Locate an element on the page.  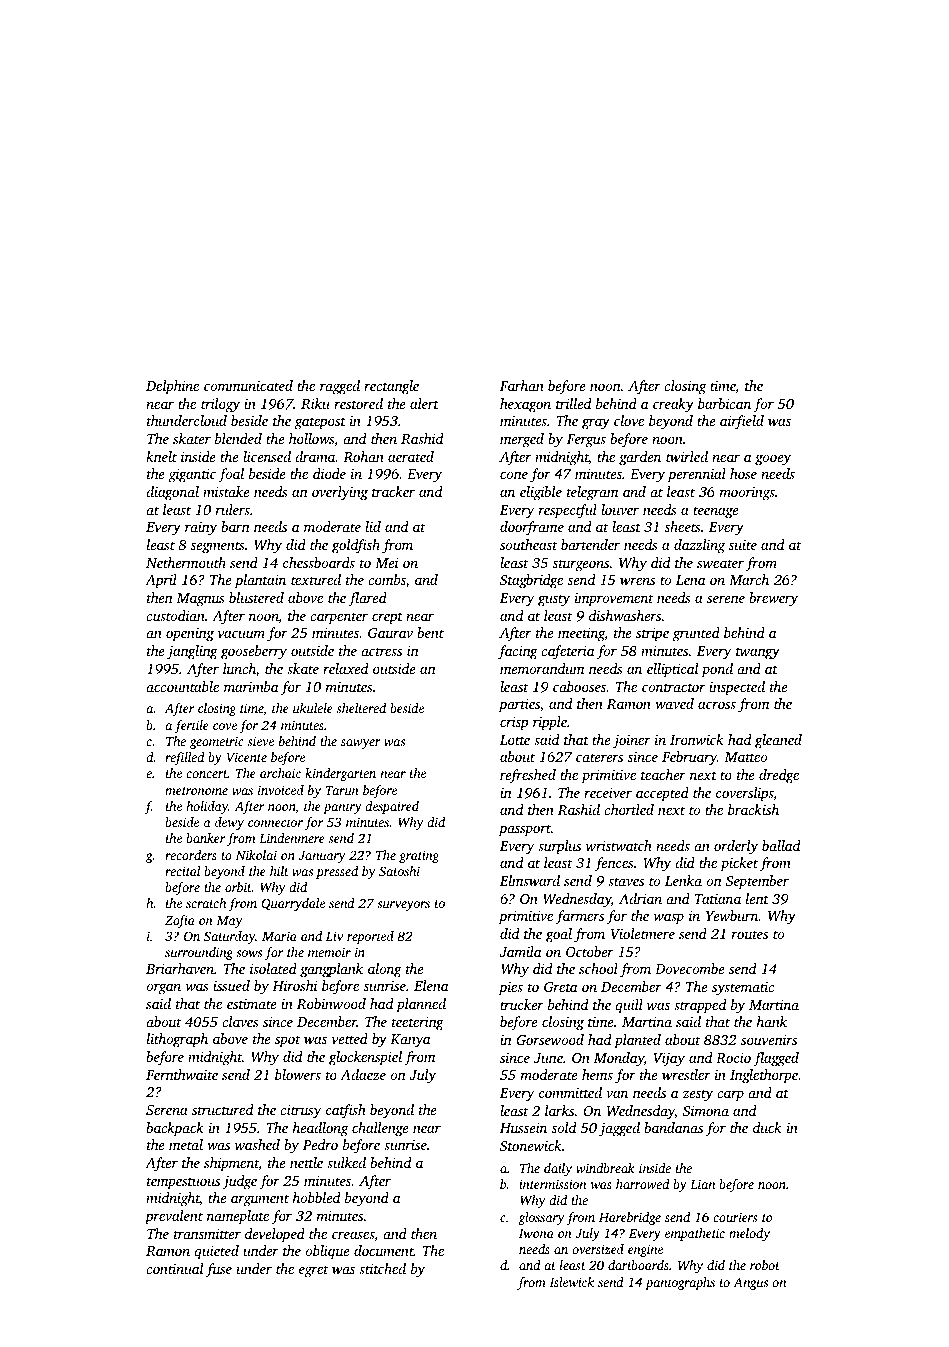
intermission is located at coordinates (552, 1184).
